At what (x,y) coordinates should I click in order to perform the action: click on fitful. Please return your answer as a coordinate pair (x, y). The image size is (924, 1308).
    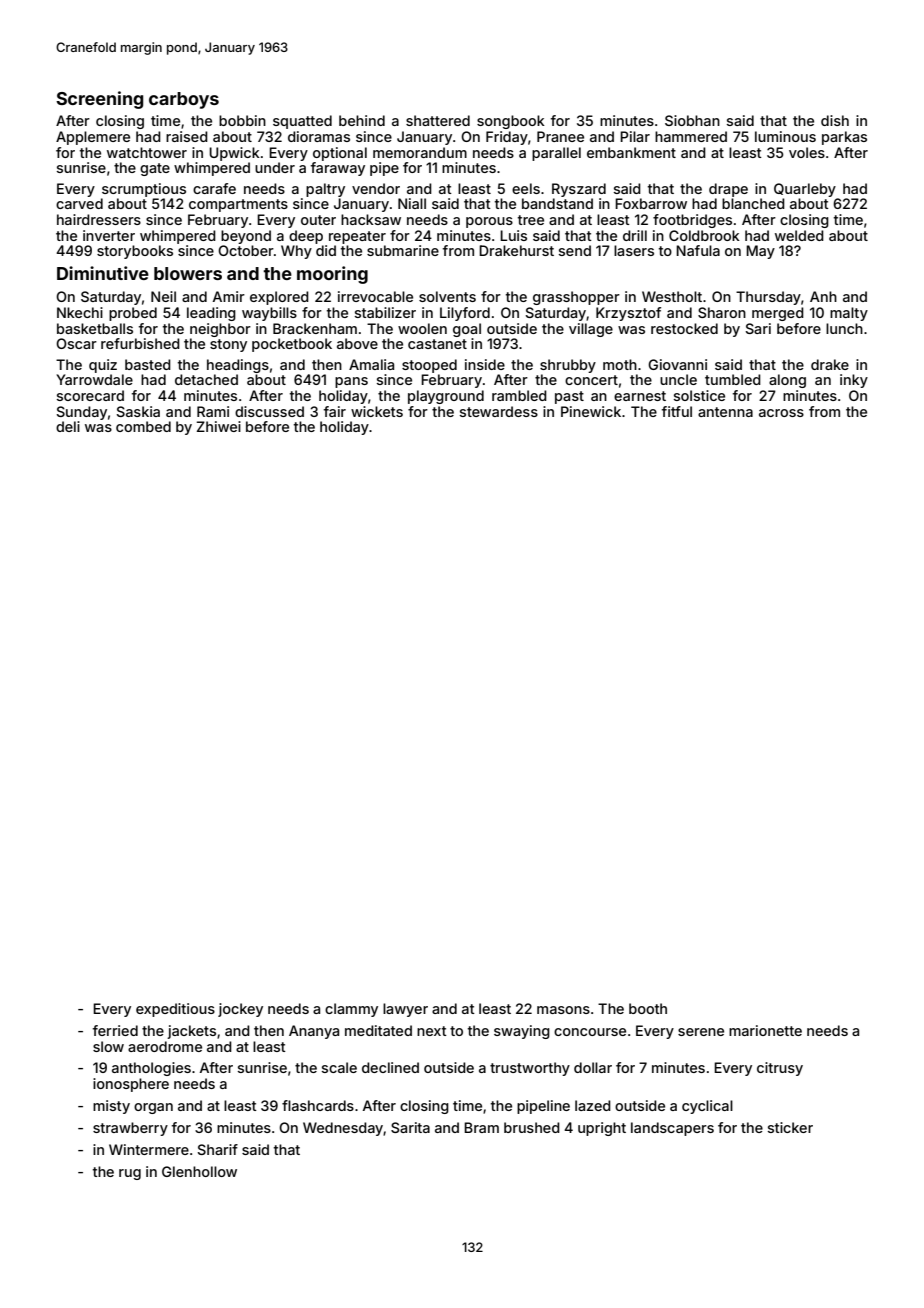
    Looking at the image, I should click on (677, 411).
